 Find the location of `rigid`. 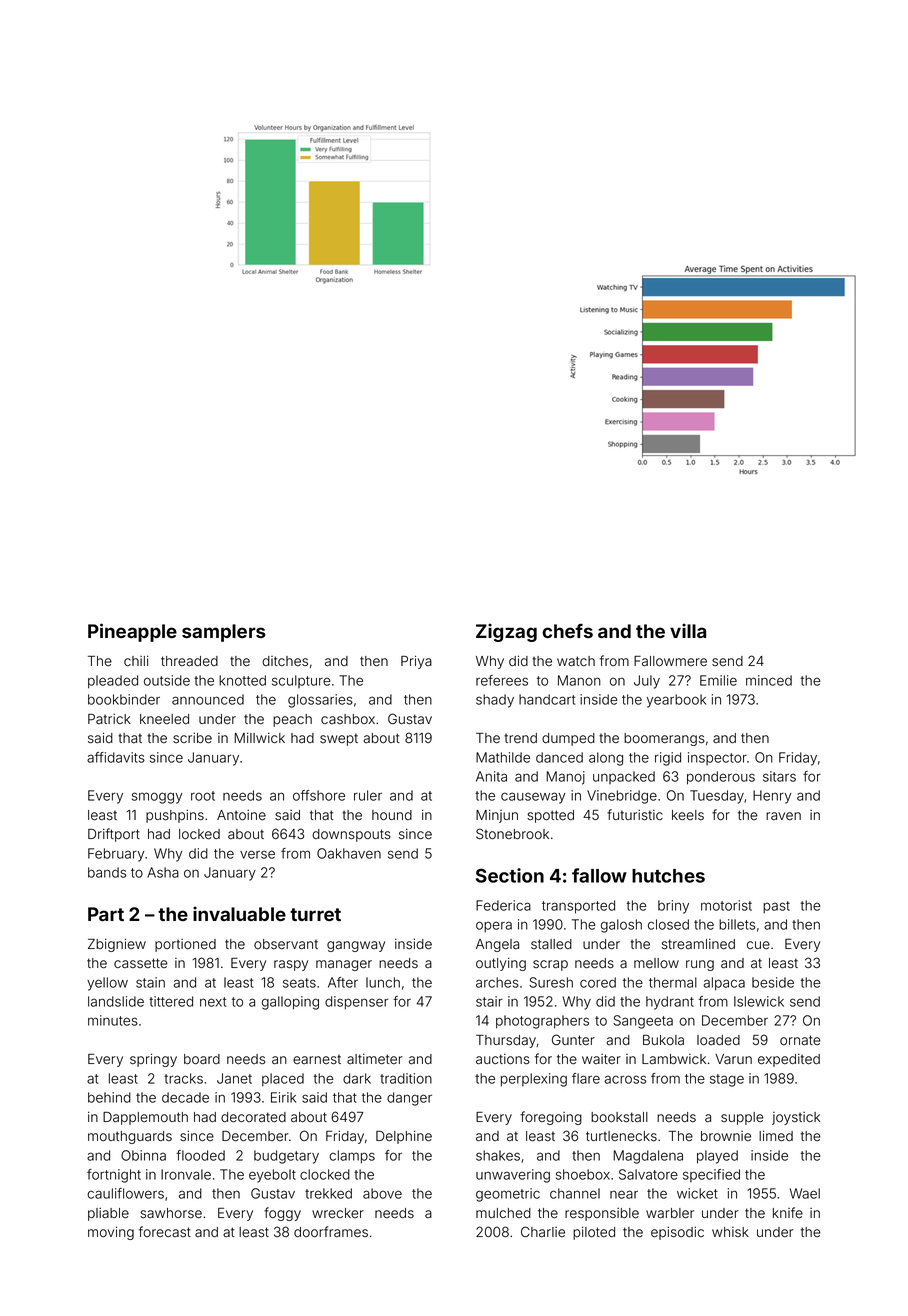

rigid is located at coordinates (668, 759).
